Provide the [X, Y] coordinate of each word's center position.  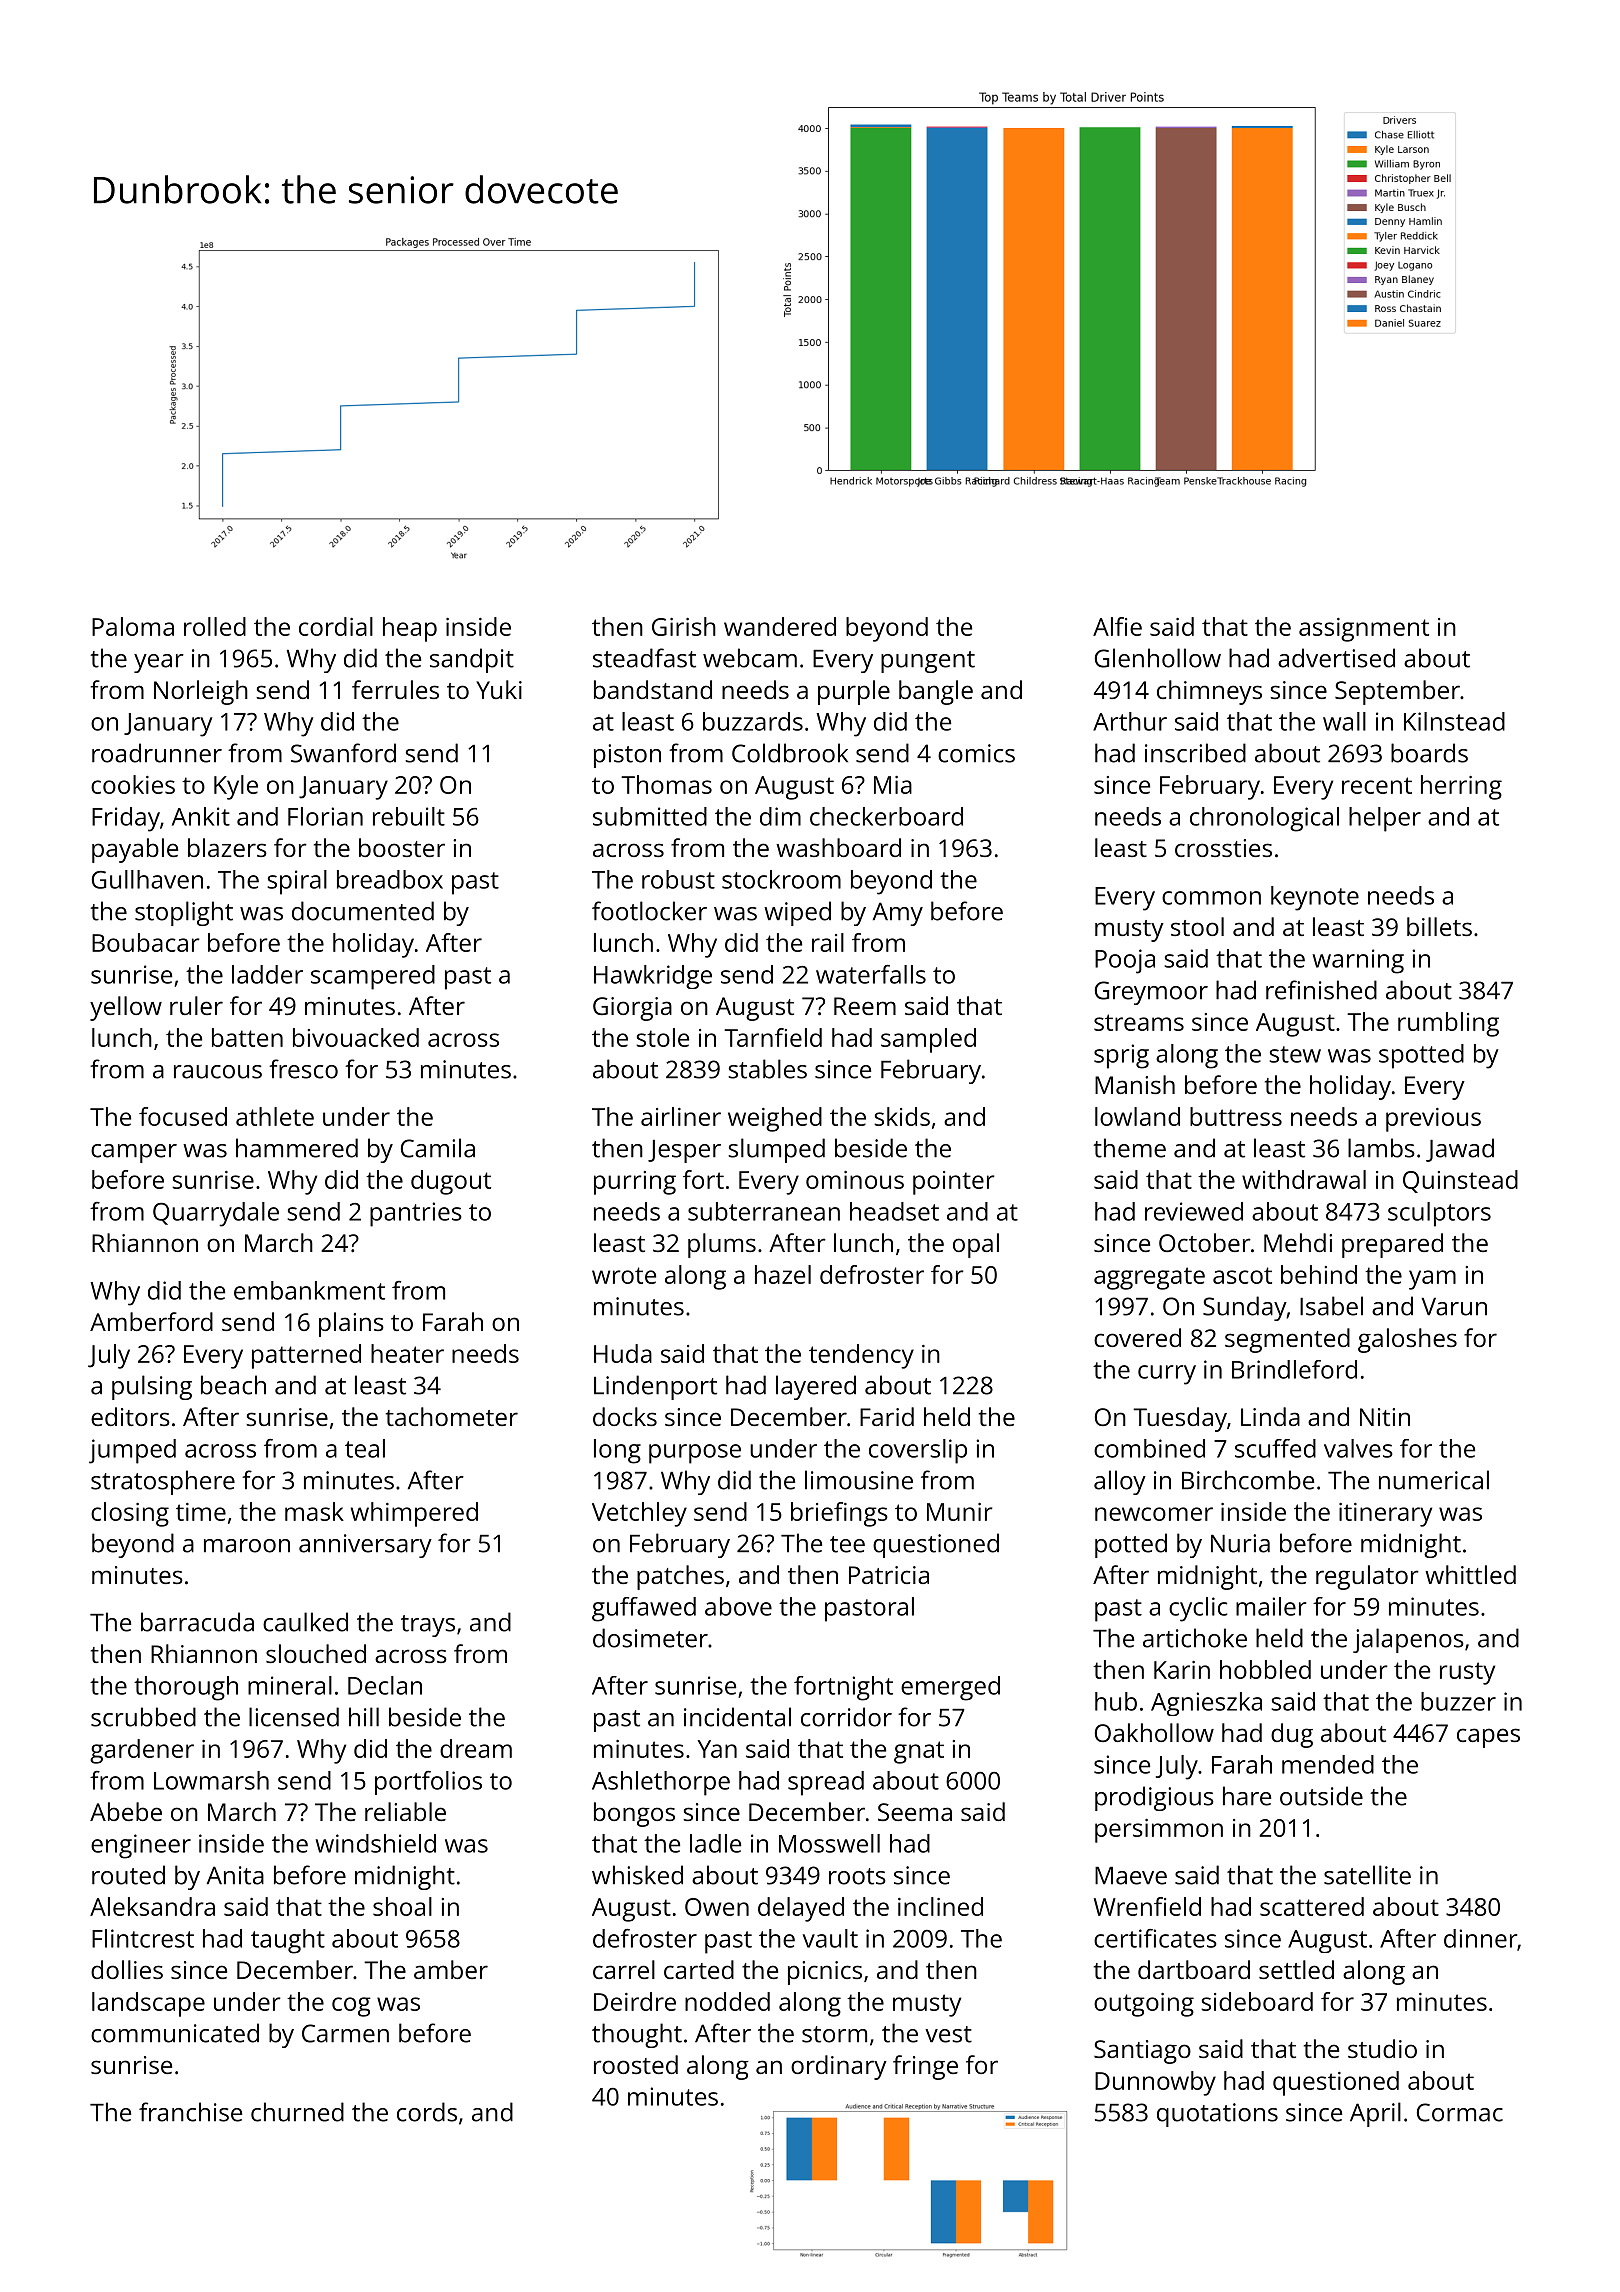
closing [130, 1514]
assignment [1364, 630]
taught [288, 1941]
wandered [780, 626]
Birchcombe [1248, 1480]
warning [1358, 961]
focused [183, 1116]
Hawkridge [653, 977]
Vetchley [639, 1514]
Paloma [133, 626]
